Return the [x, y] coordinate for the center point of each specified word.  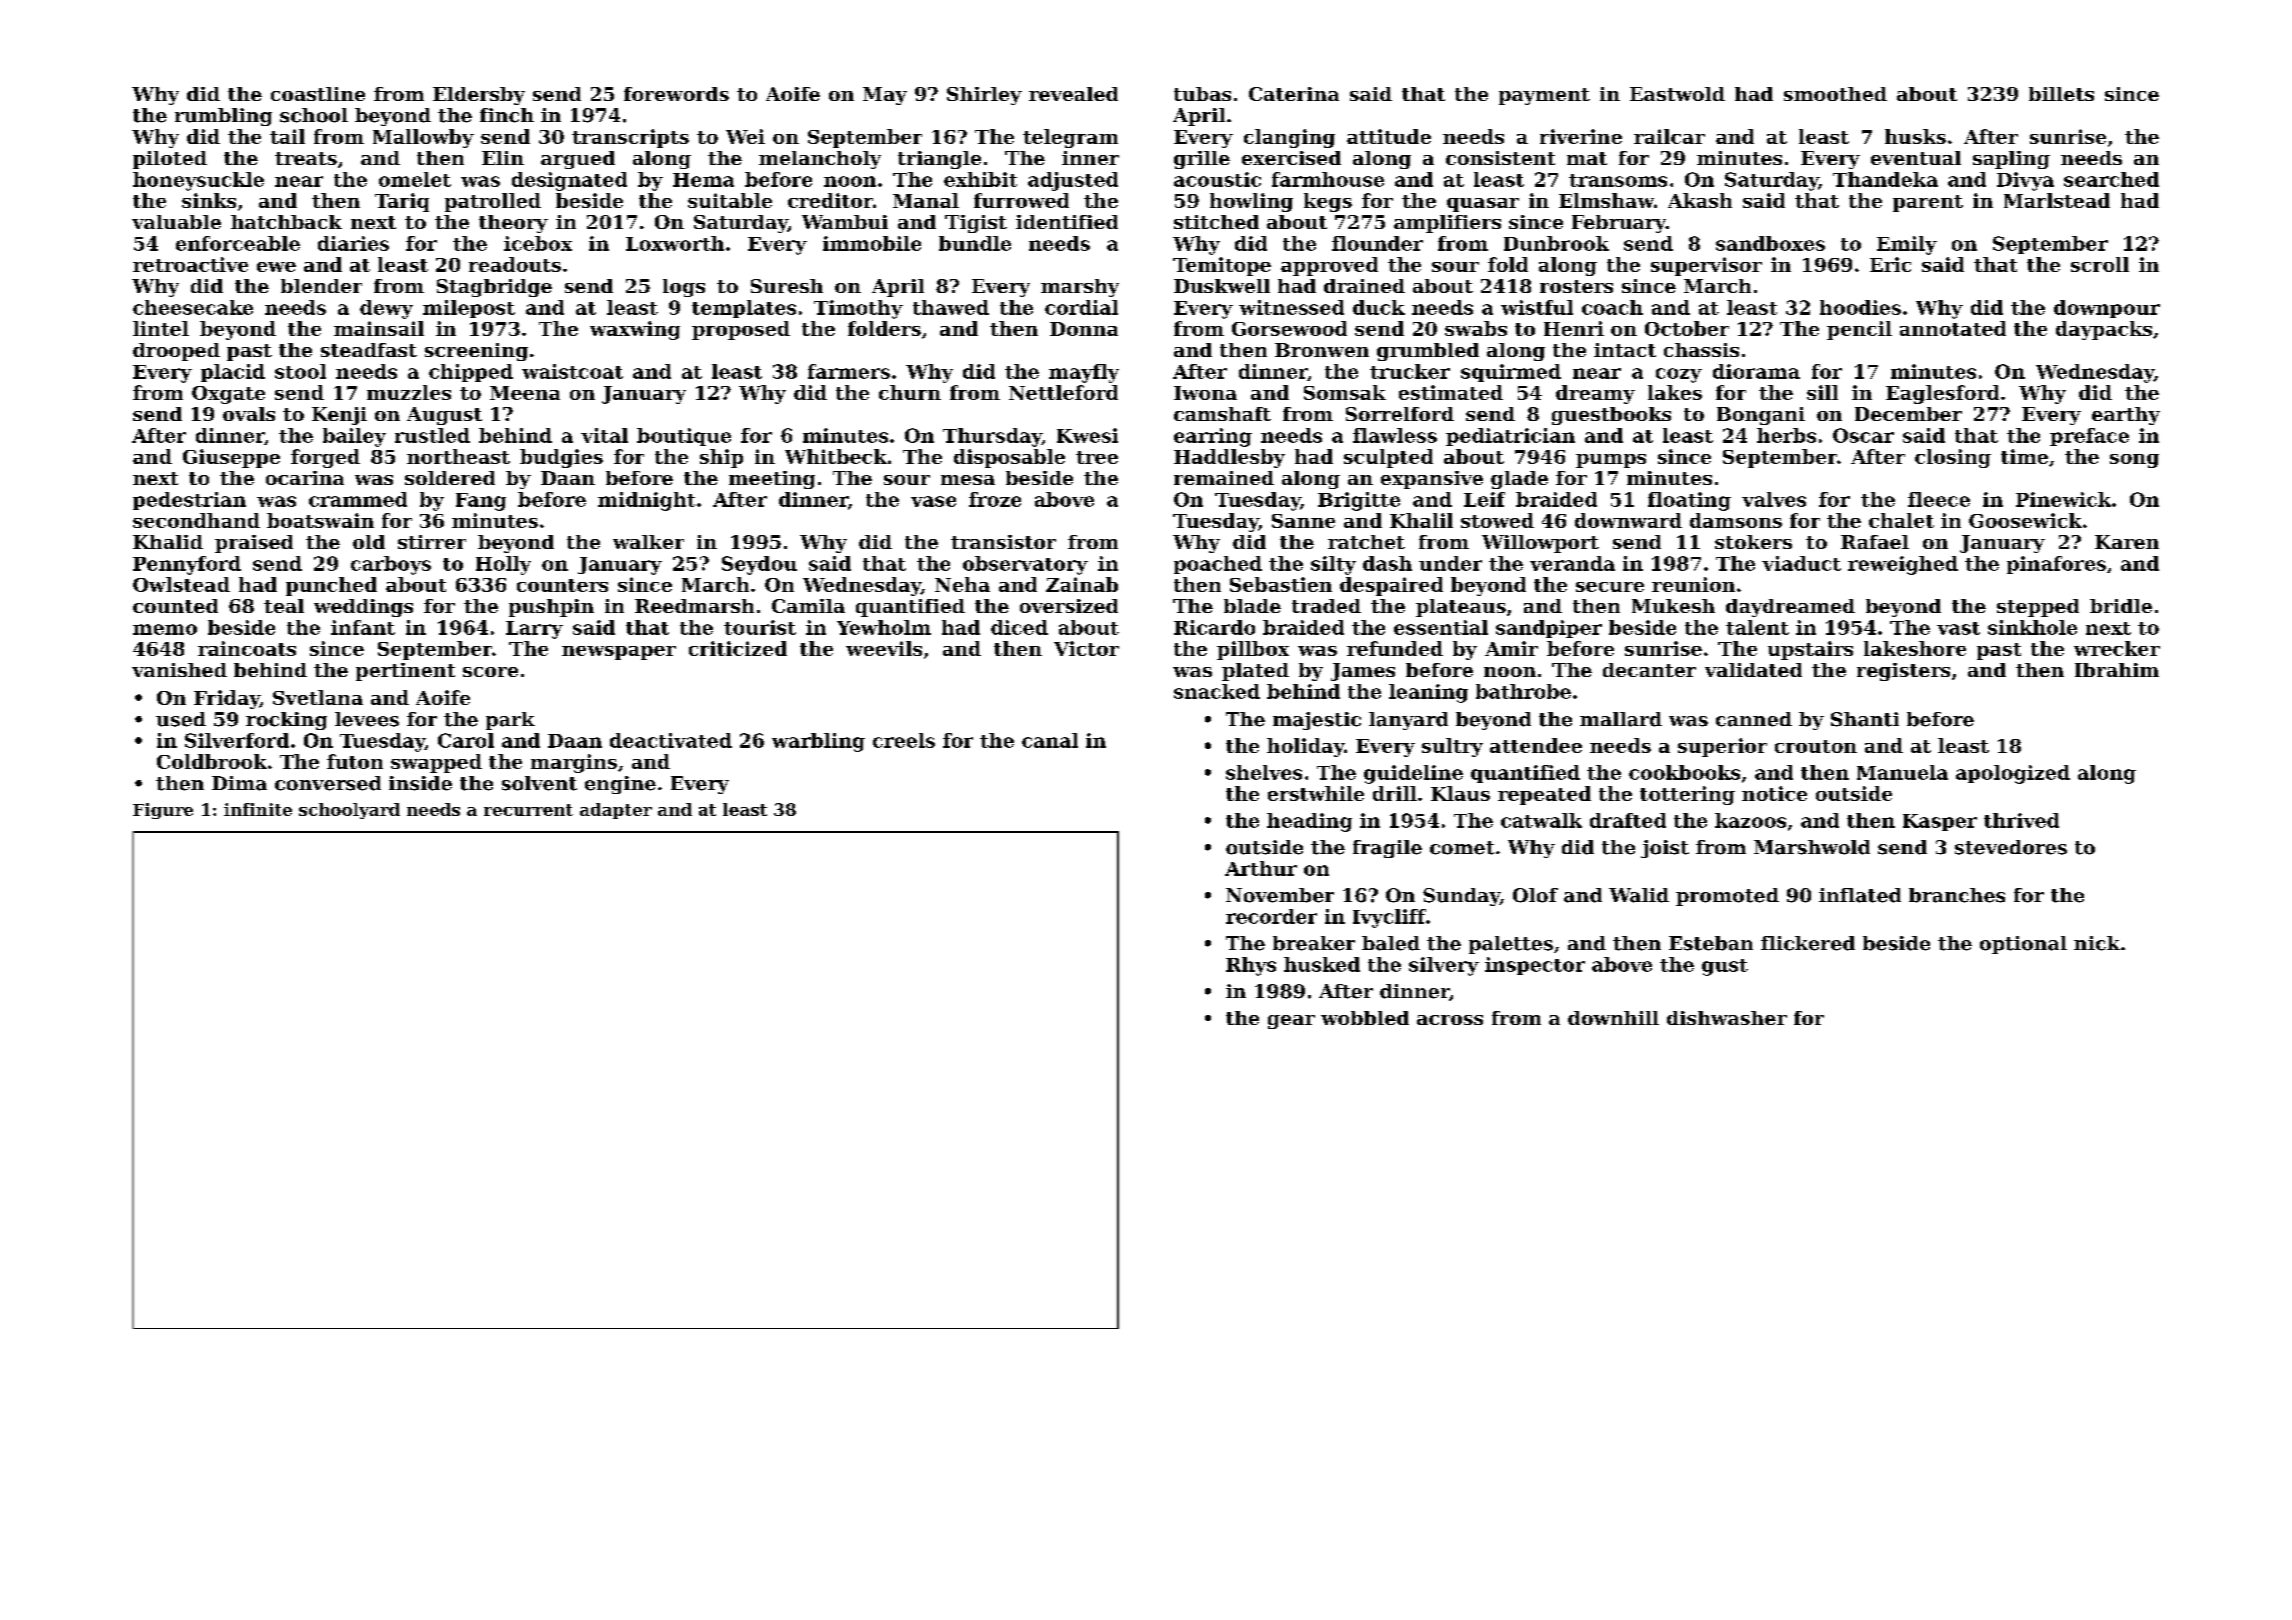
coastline [318, 94]
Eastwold [1677, 94]
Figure [163, 811]
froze [995, 499]
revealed [1073, 94]
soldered [450, 478]
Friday [227, 699]
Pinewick [2063, 499]
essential [1441, 627]
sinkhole [2032, 627]
